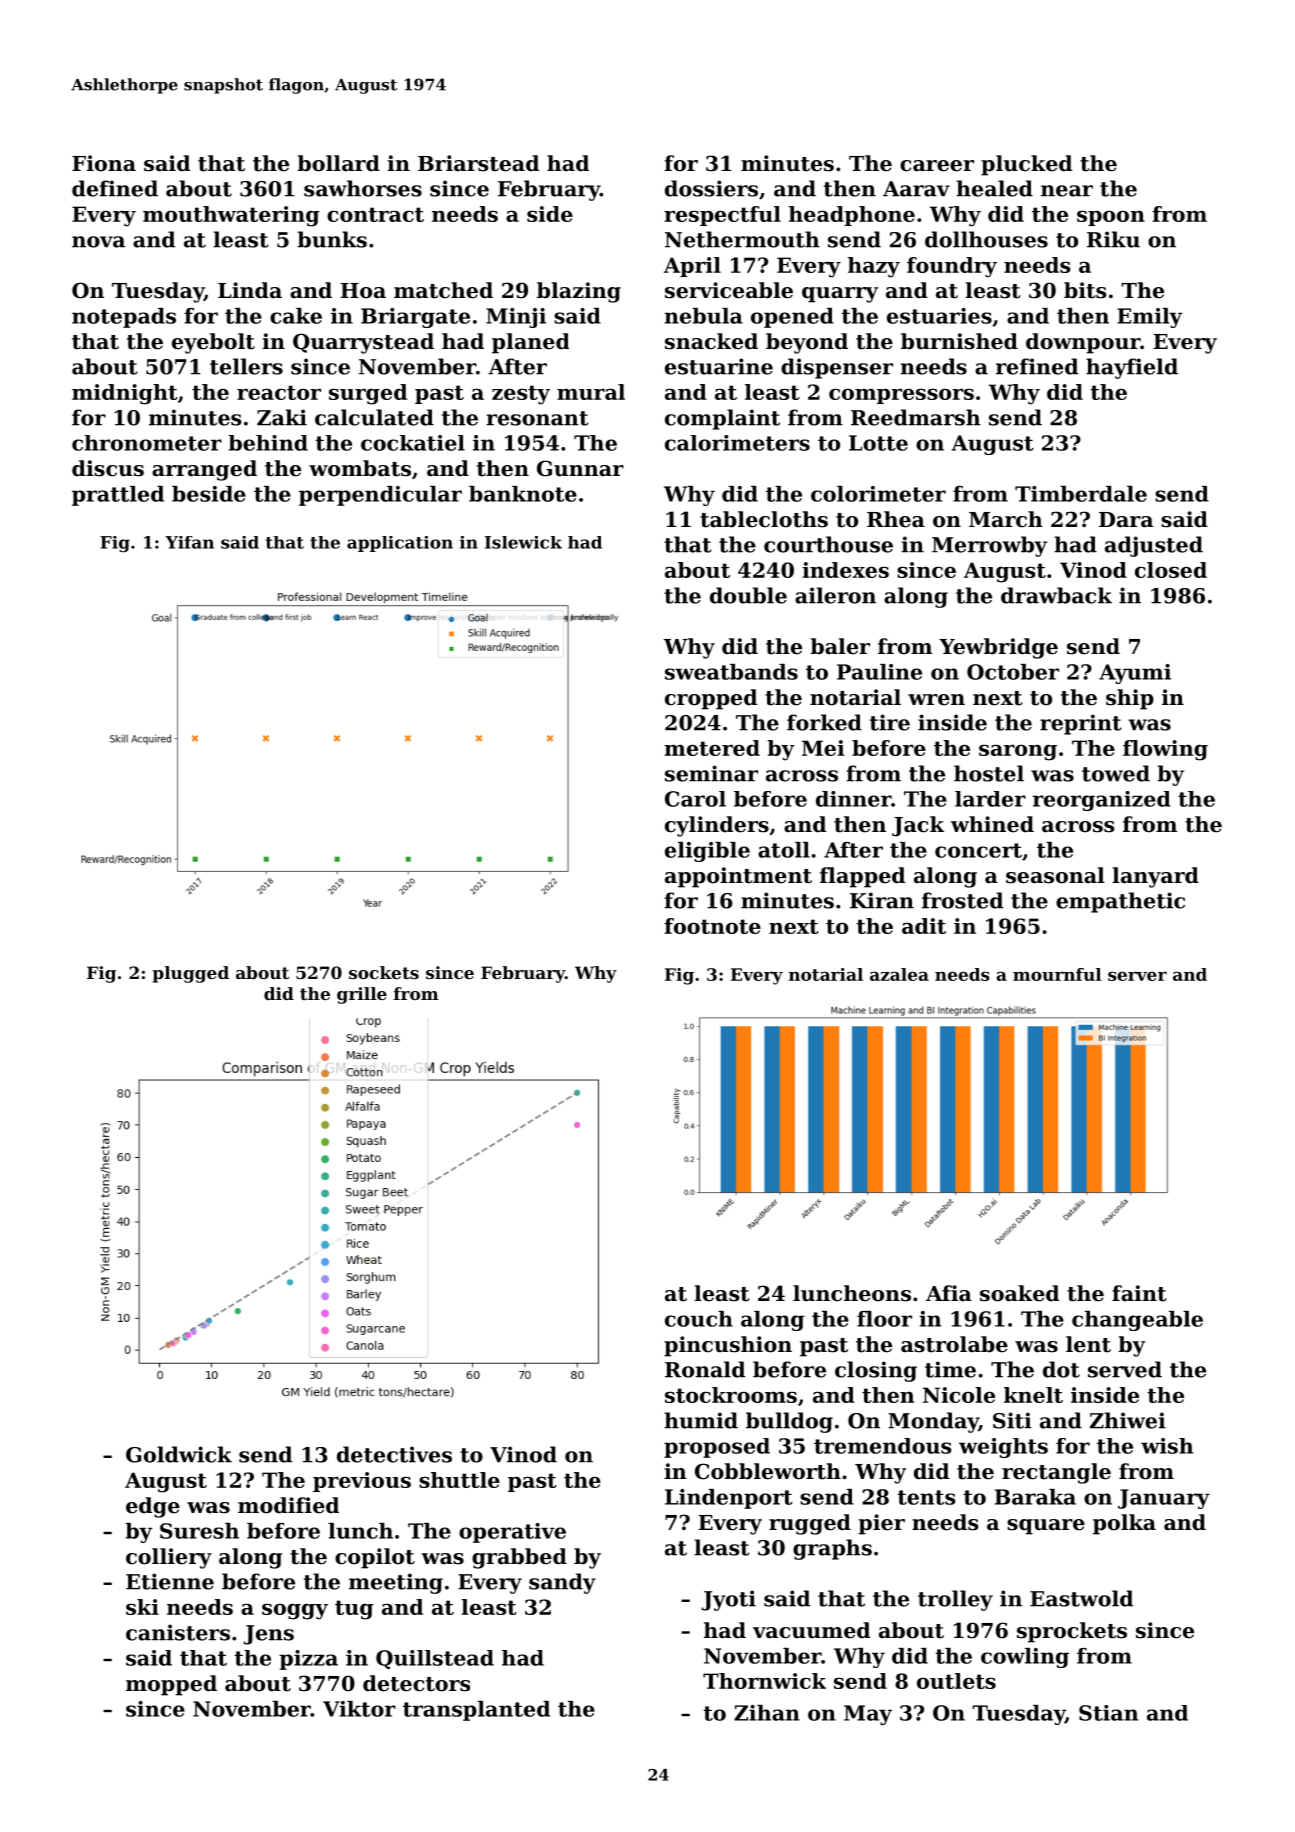 The height and width of the screenshot is (1832, 1295). I want to click on Viktor, so click(359, 1709).
